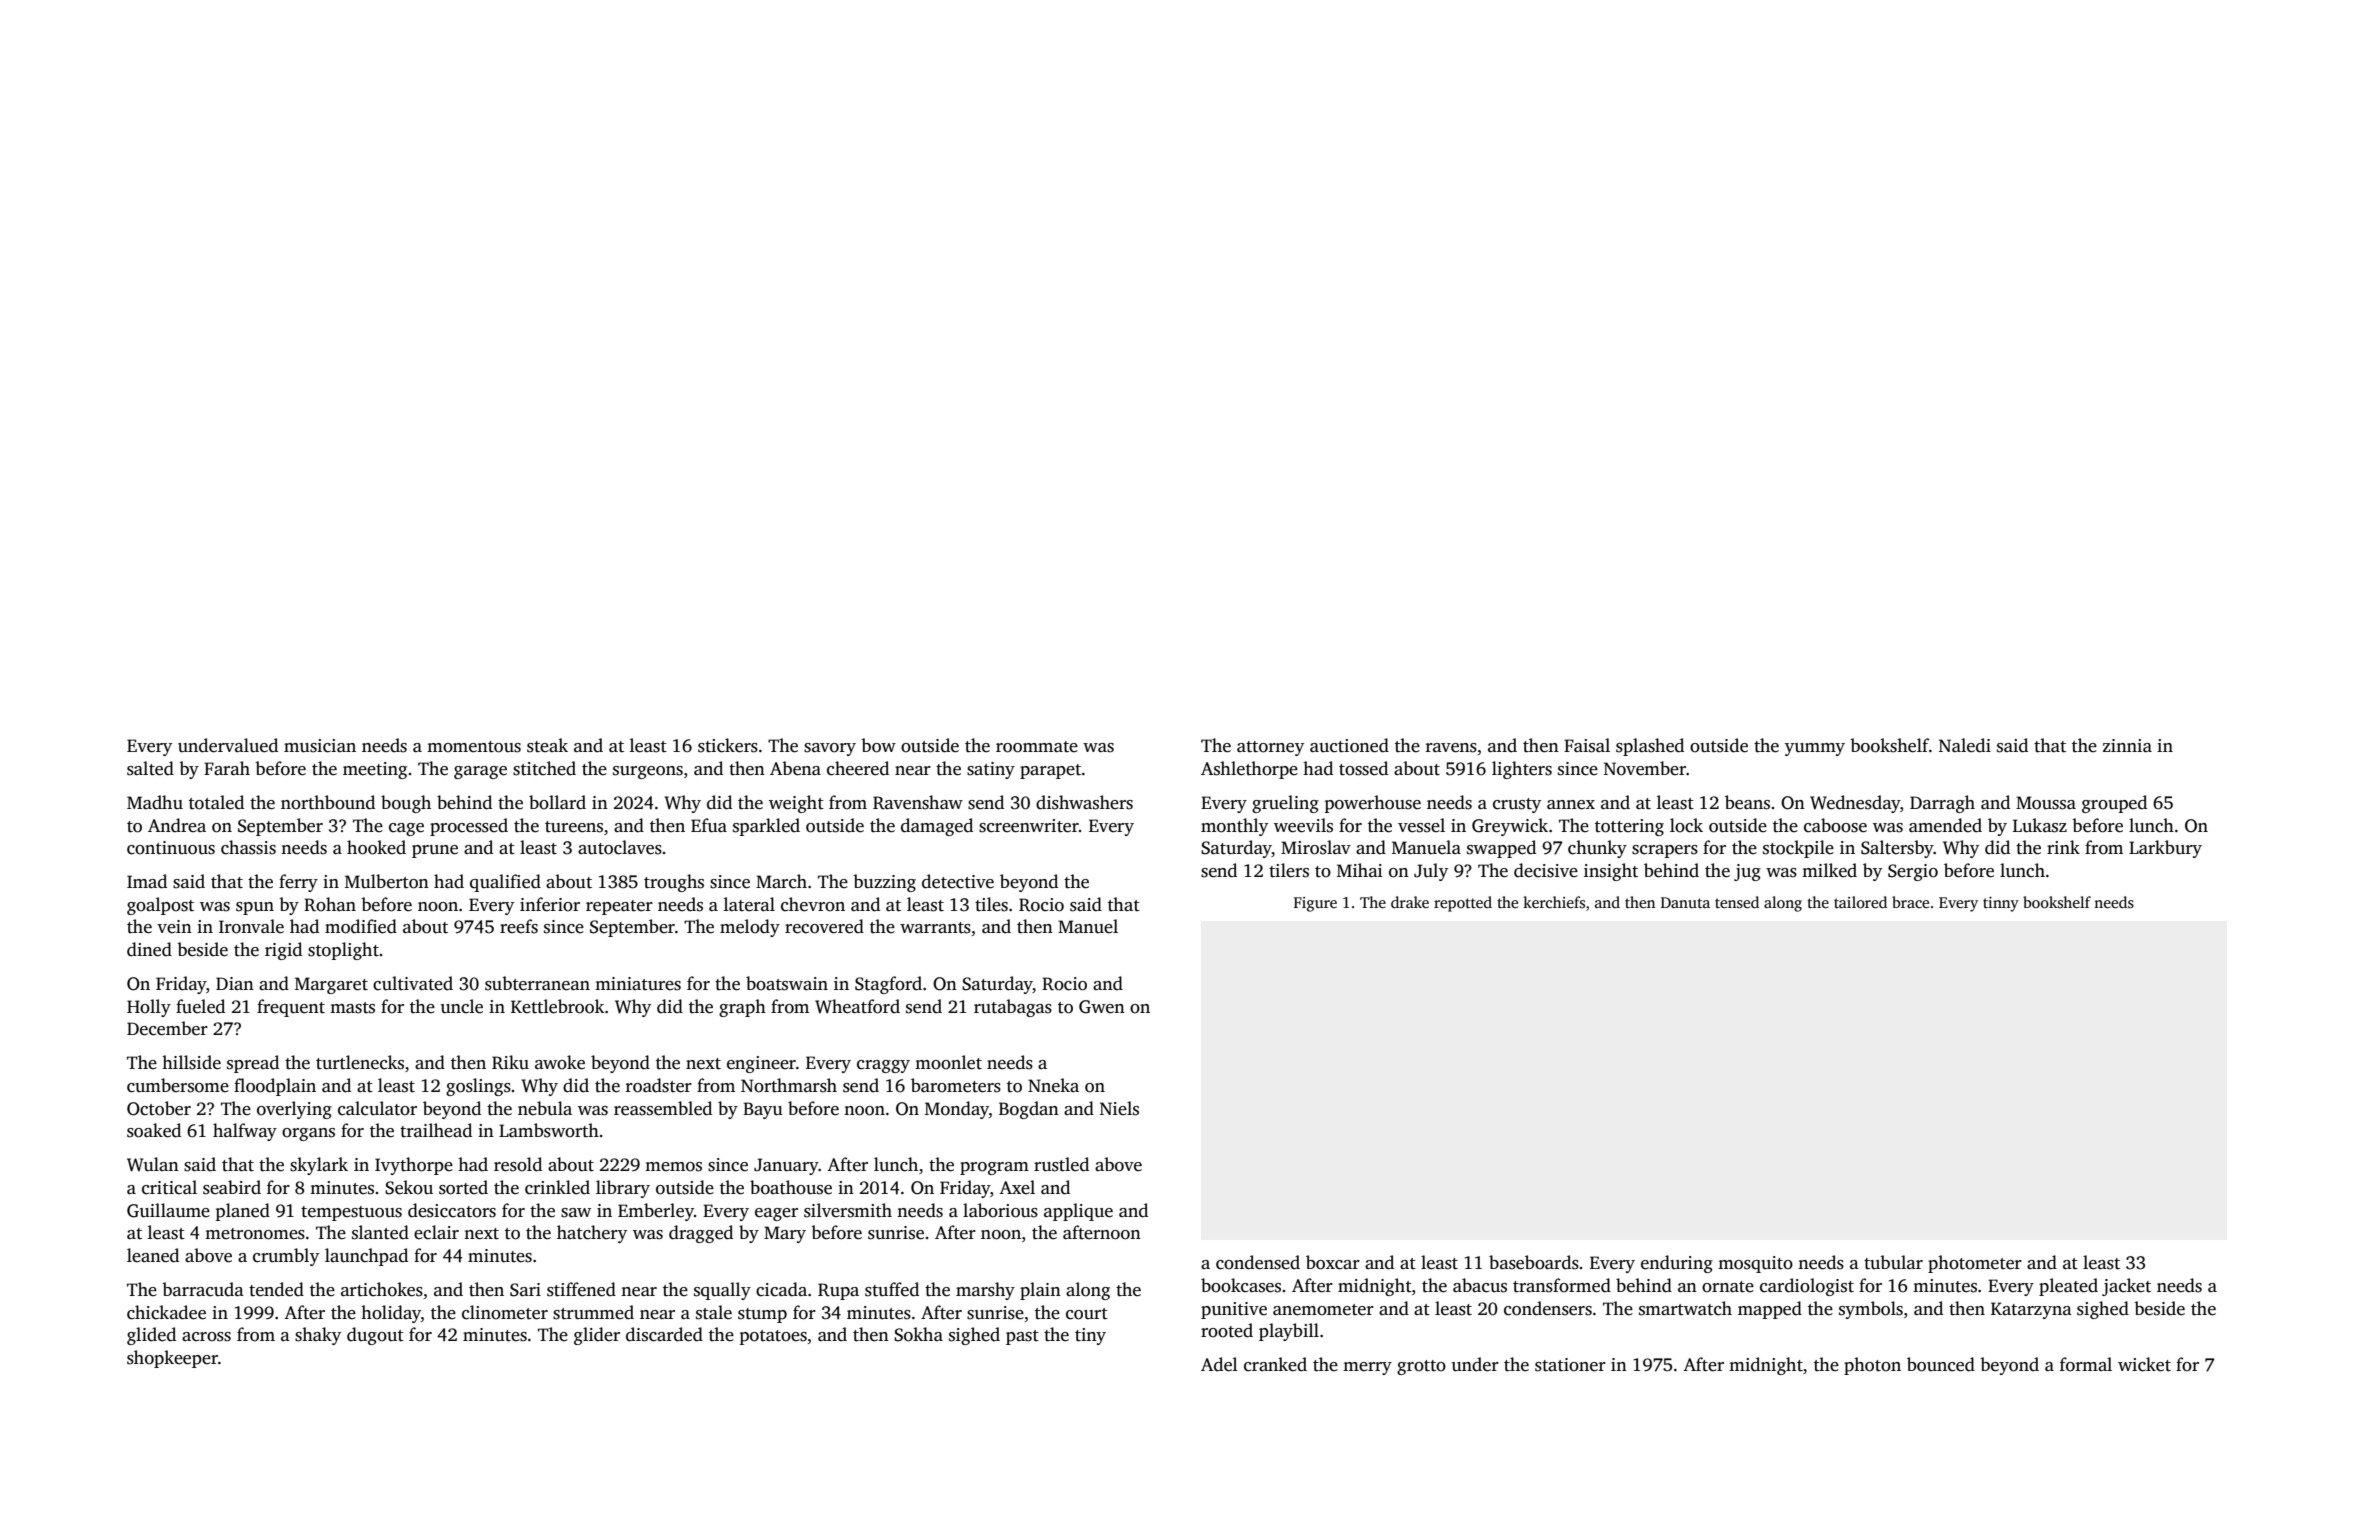 The image size is (2353, 1523). Describe the element at coordinates (1022, 1337) in the screenshot. I see `past` at that location.
